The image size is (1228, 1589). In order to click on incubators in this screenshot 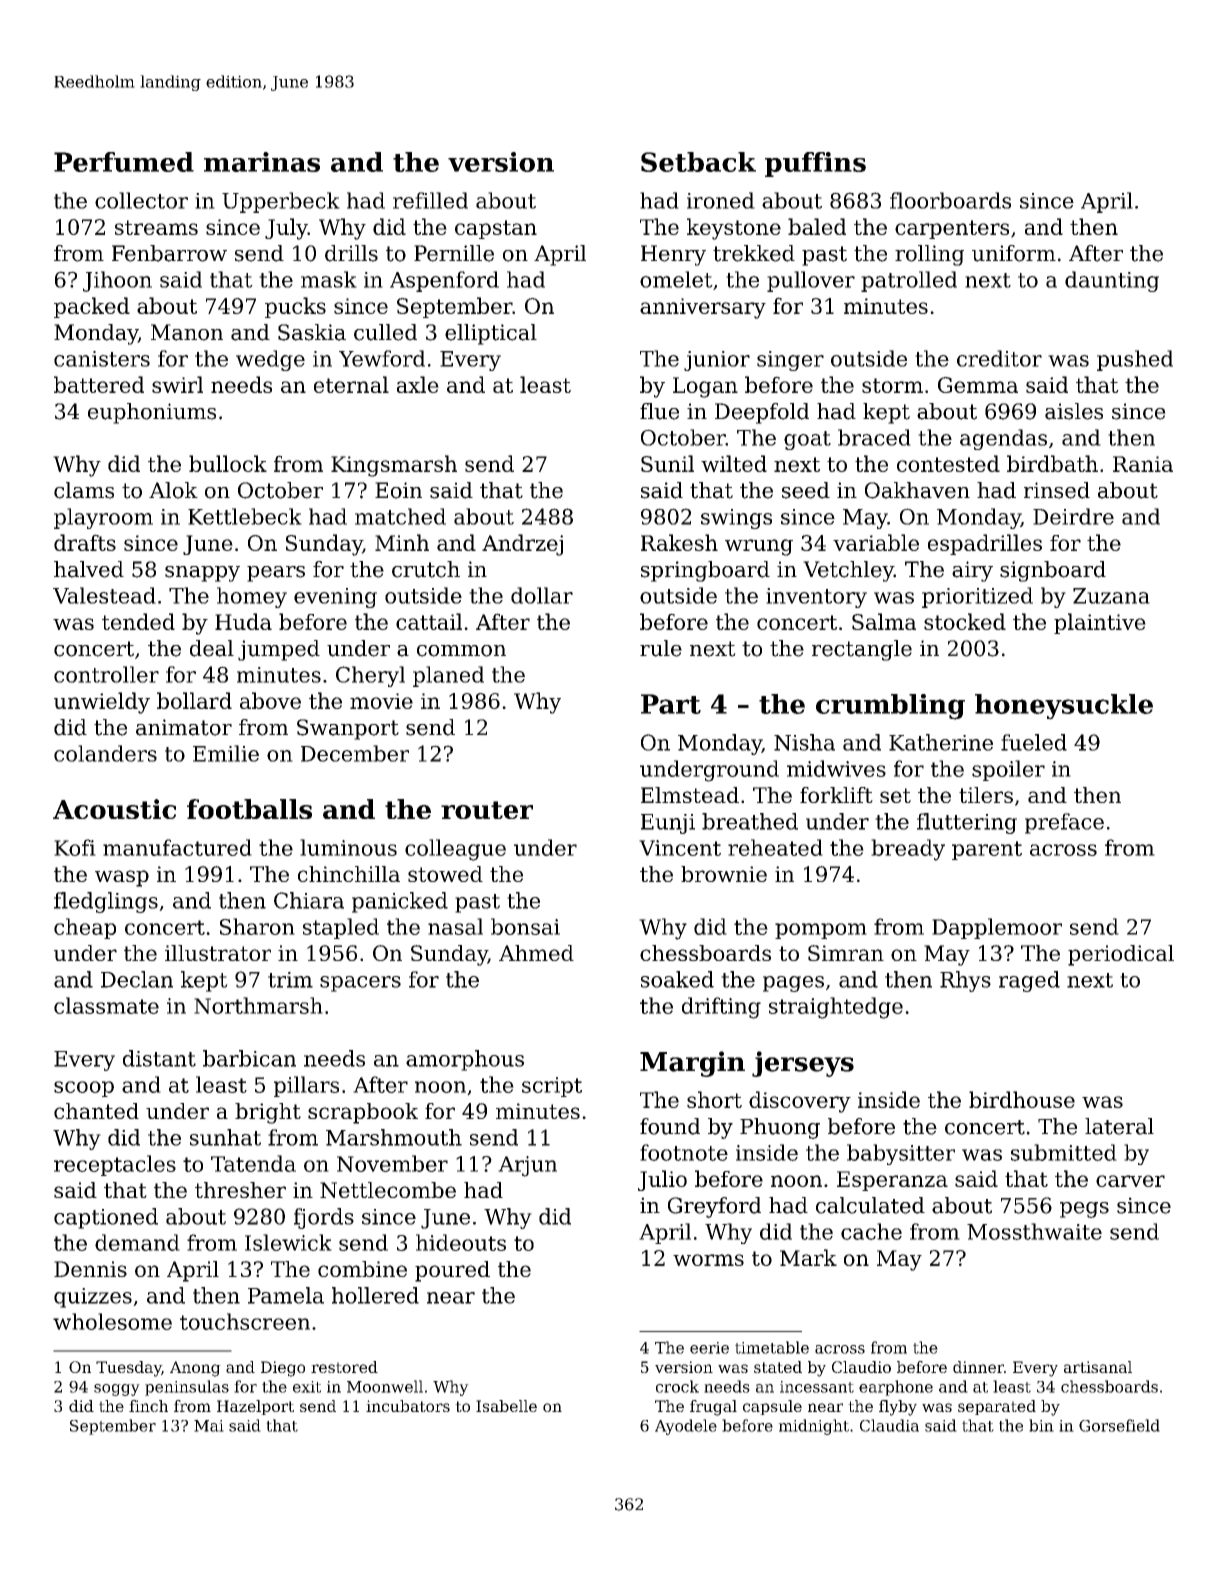, I will do `click(408, 1406)`.
